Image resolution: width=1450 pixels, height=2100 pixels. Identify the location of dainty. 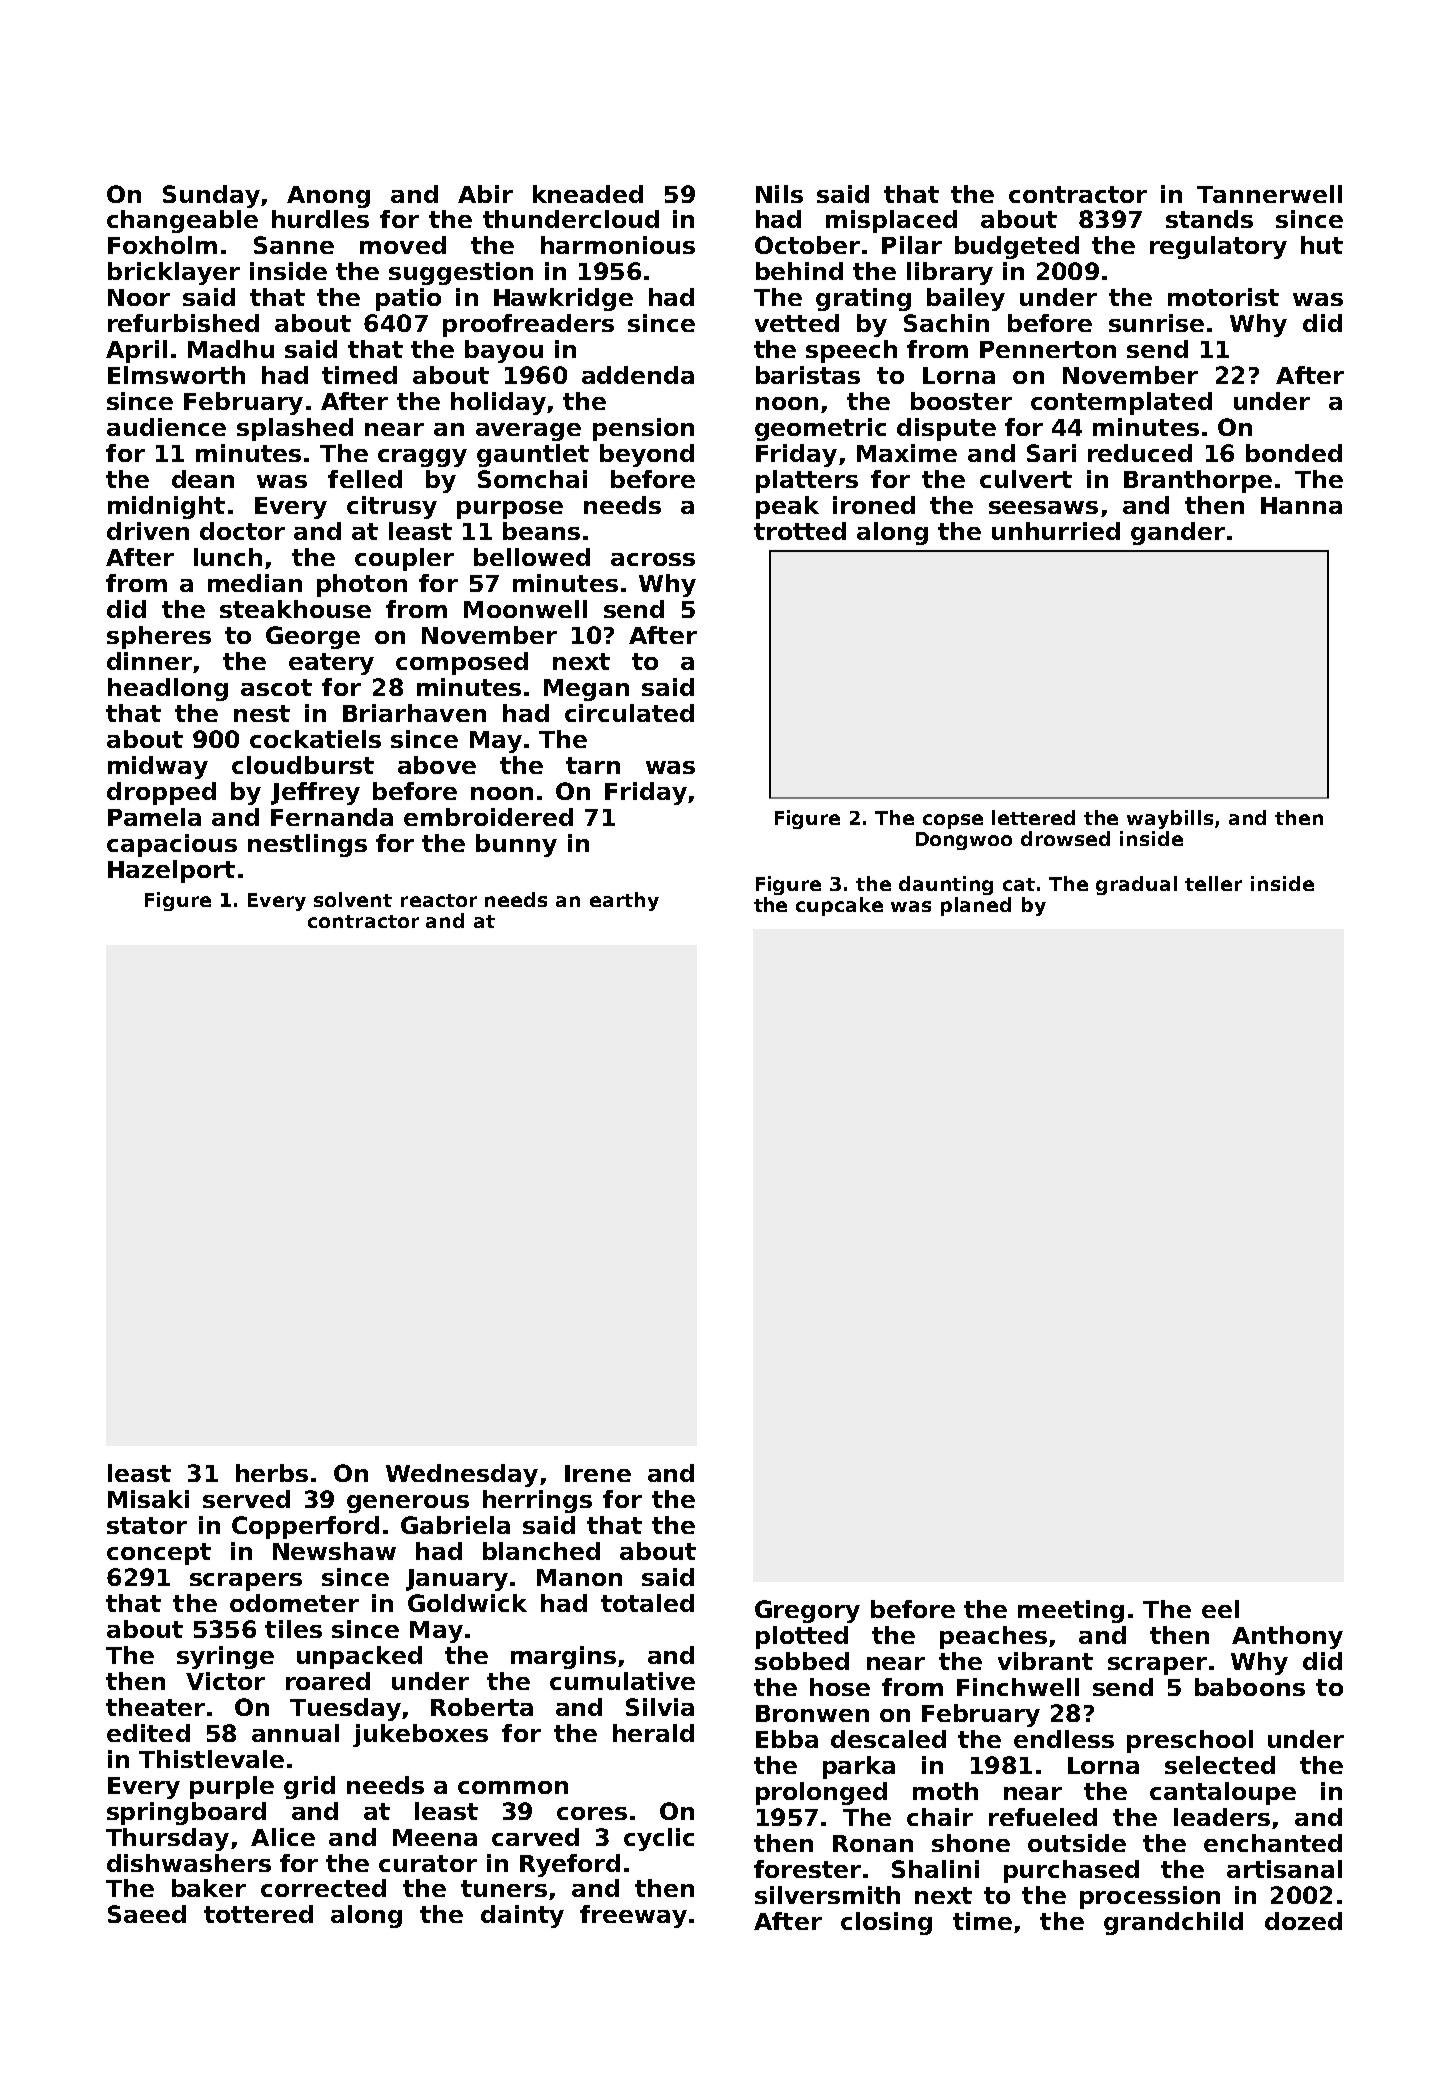
(522, 1916).
